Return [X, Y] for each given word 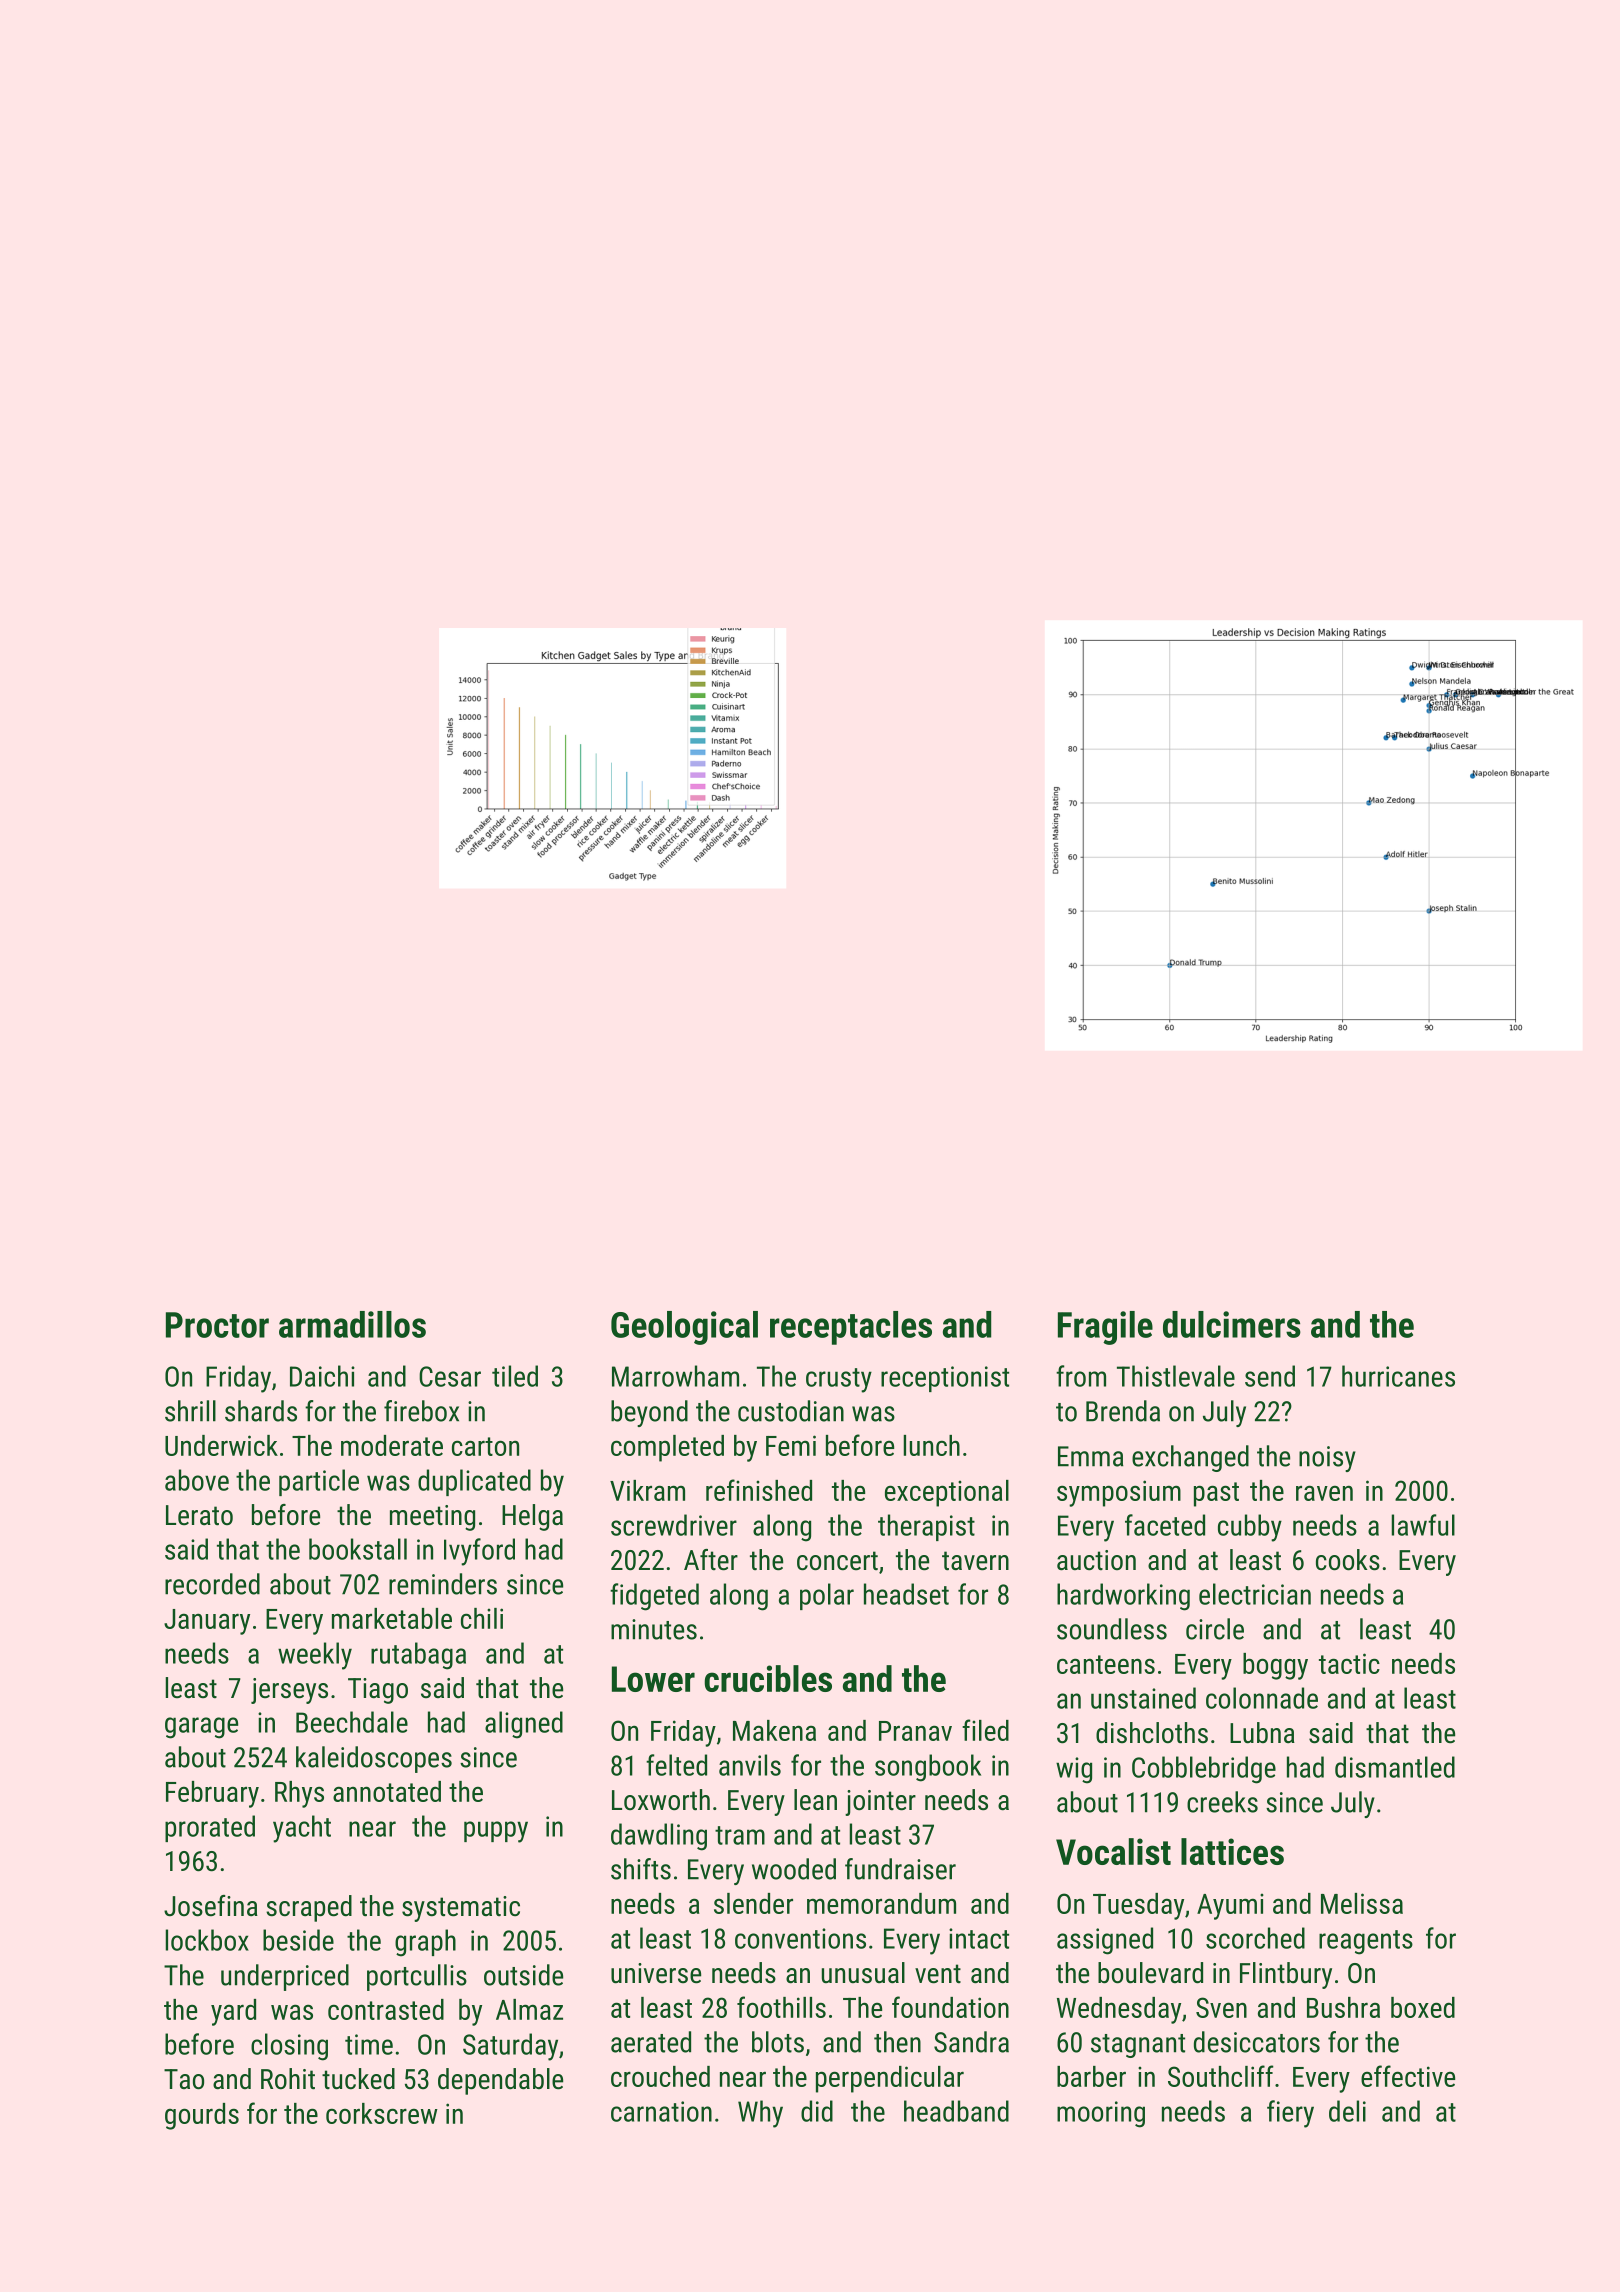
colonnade [1262, 1698]
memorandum [881, 1903]
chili [482, 1618]
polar [827, 1596]
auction [1096, 1560]
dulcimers [1232, 1324]
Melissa [1362, 1903]
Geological [684, 1328]
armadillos [352, 1324]
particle [319, 1482]
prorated [210, 1828]
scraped [309, 1908]
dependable [500, 2081]
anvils [750, 1765]
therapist [926, 1527]
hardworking [1123, 1597]
